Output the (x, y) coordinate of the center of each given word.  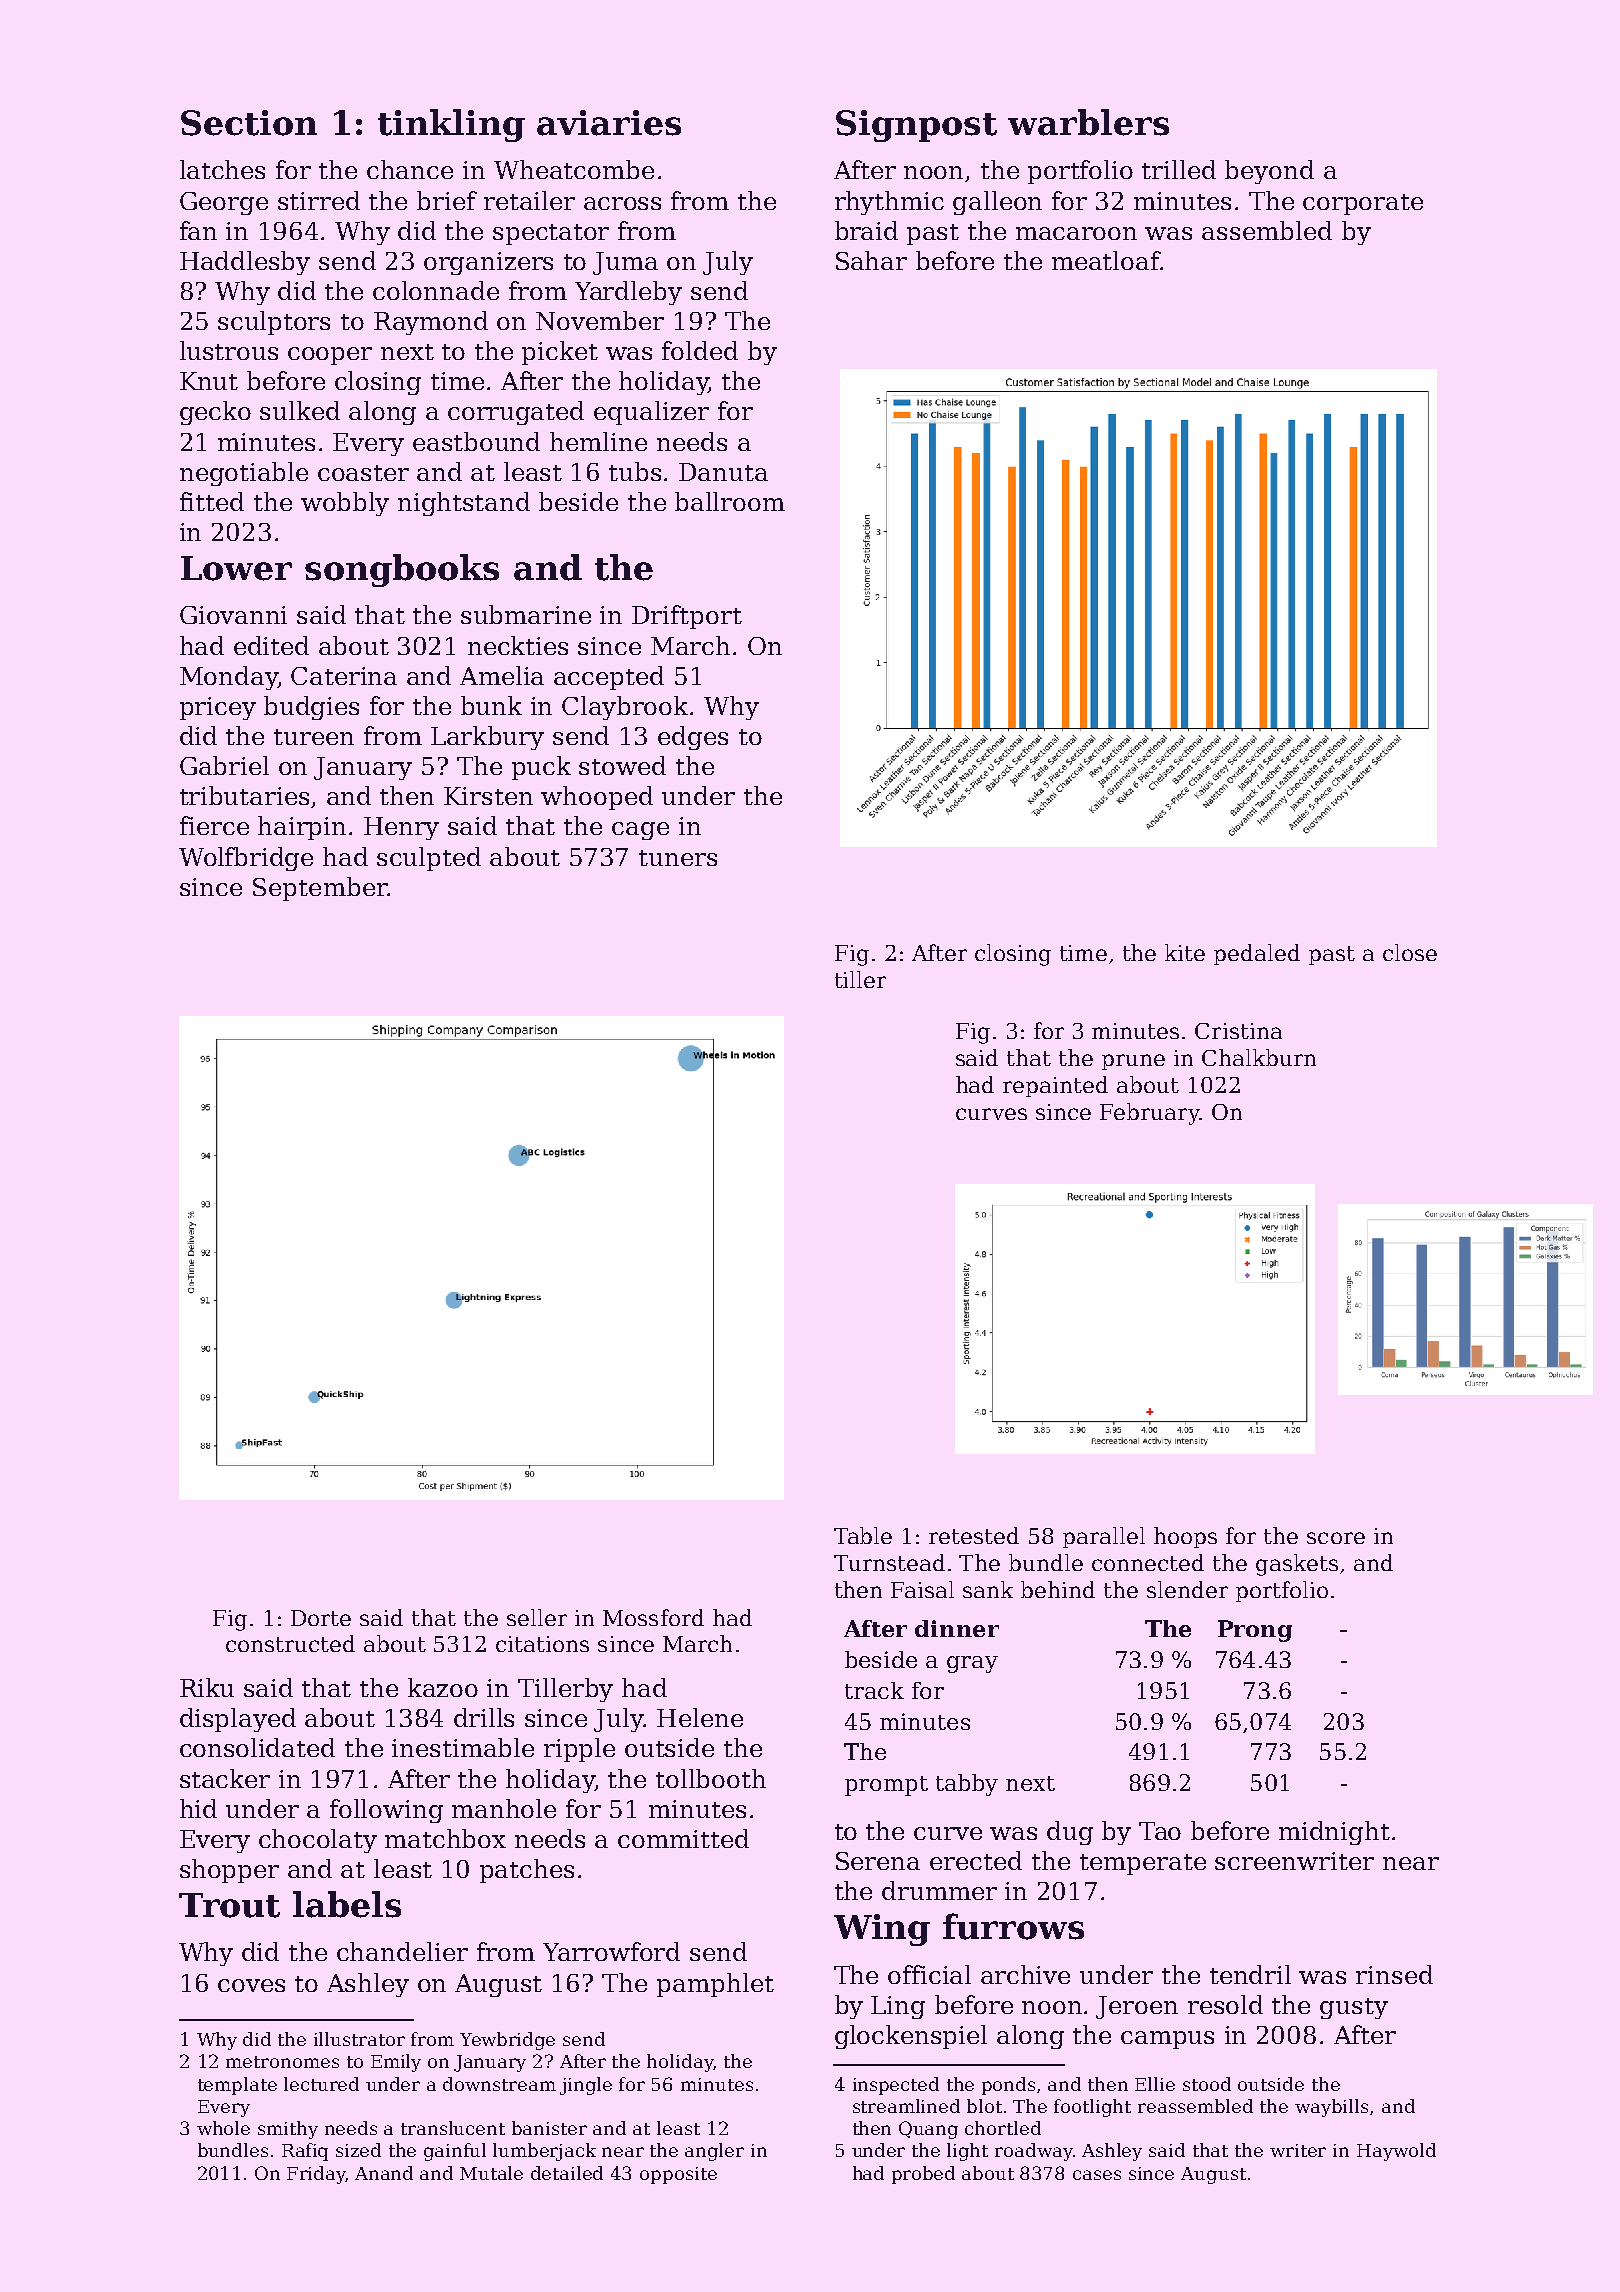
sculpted (429, 859)
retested (974, 1535)
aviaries (609, 123)
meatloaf (1106, 260)
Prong (1255, 1631)
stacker (225, 1778)
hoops (1185, 1537)
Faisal (922, 1589)
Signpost (916, 126)
